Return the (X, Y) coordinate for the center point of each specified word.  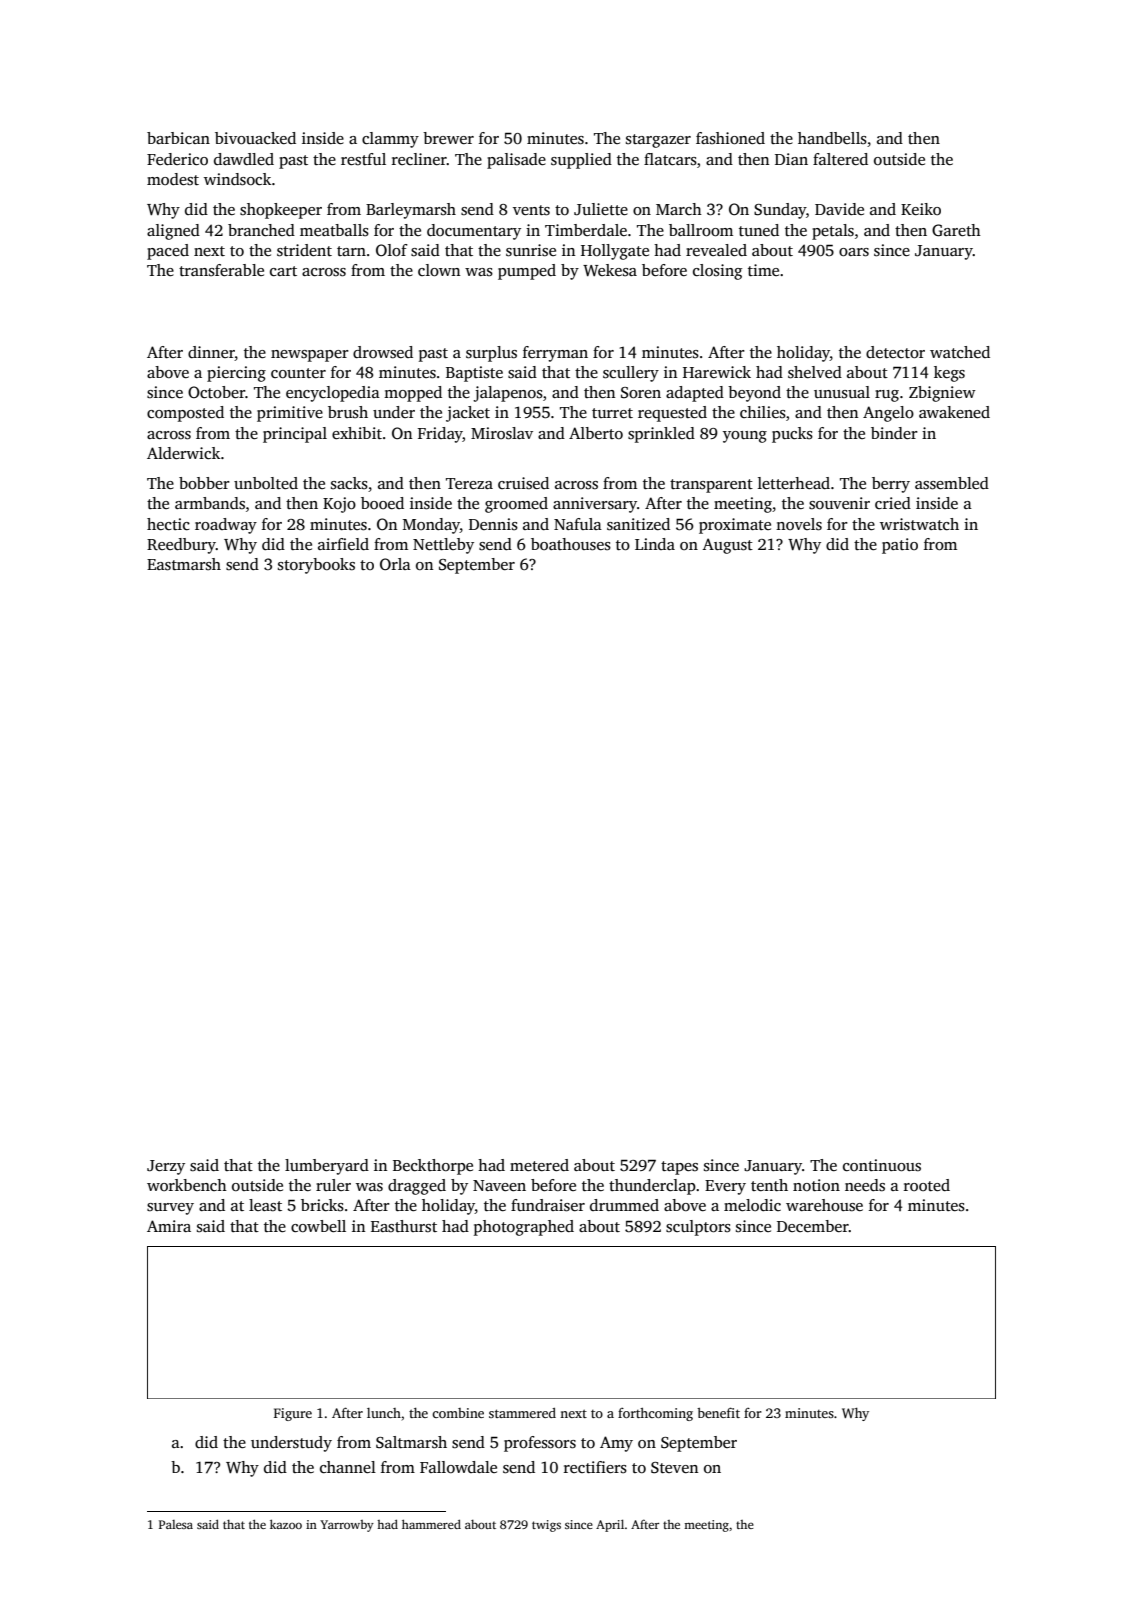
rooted (927, 1185)
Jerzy (166, 1167)
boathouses (571, 544)
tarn (351, 251)
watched (960, 352)
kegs (949, 374)
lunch (384, 1413)
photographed (524, 1228)
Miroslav (502, 433)
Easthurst (404, 1226)
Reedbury (181, 546)
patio (900, 546)
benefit (718, 1412)
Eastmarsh (184, 564)
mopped (413, 394)
